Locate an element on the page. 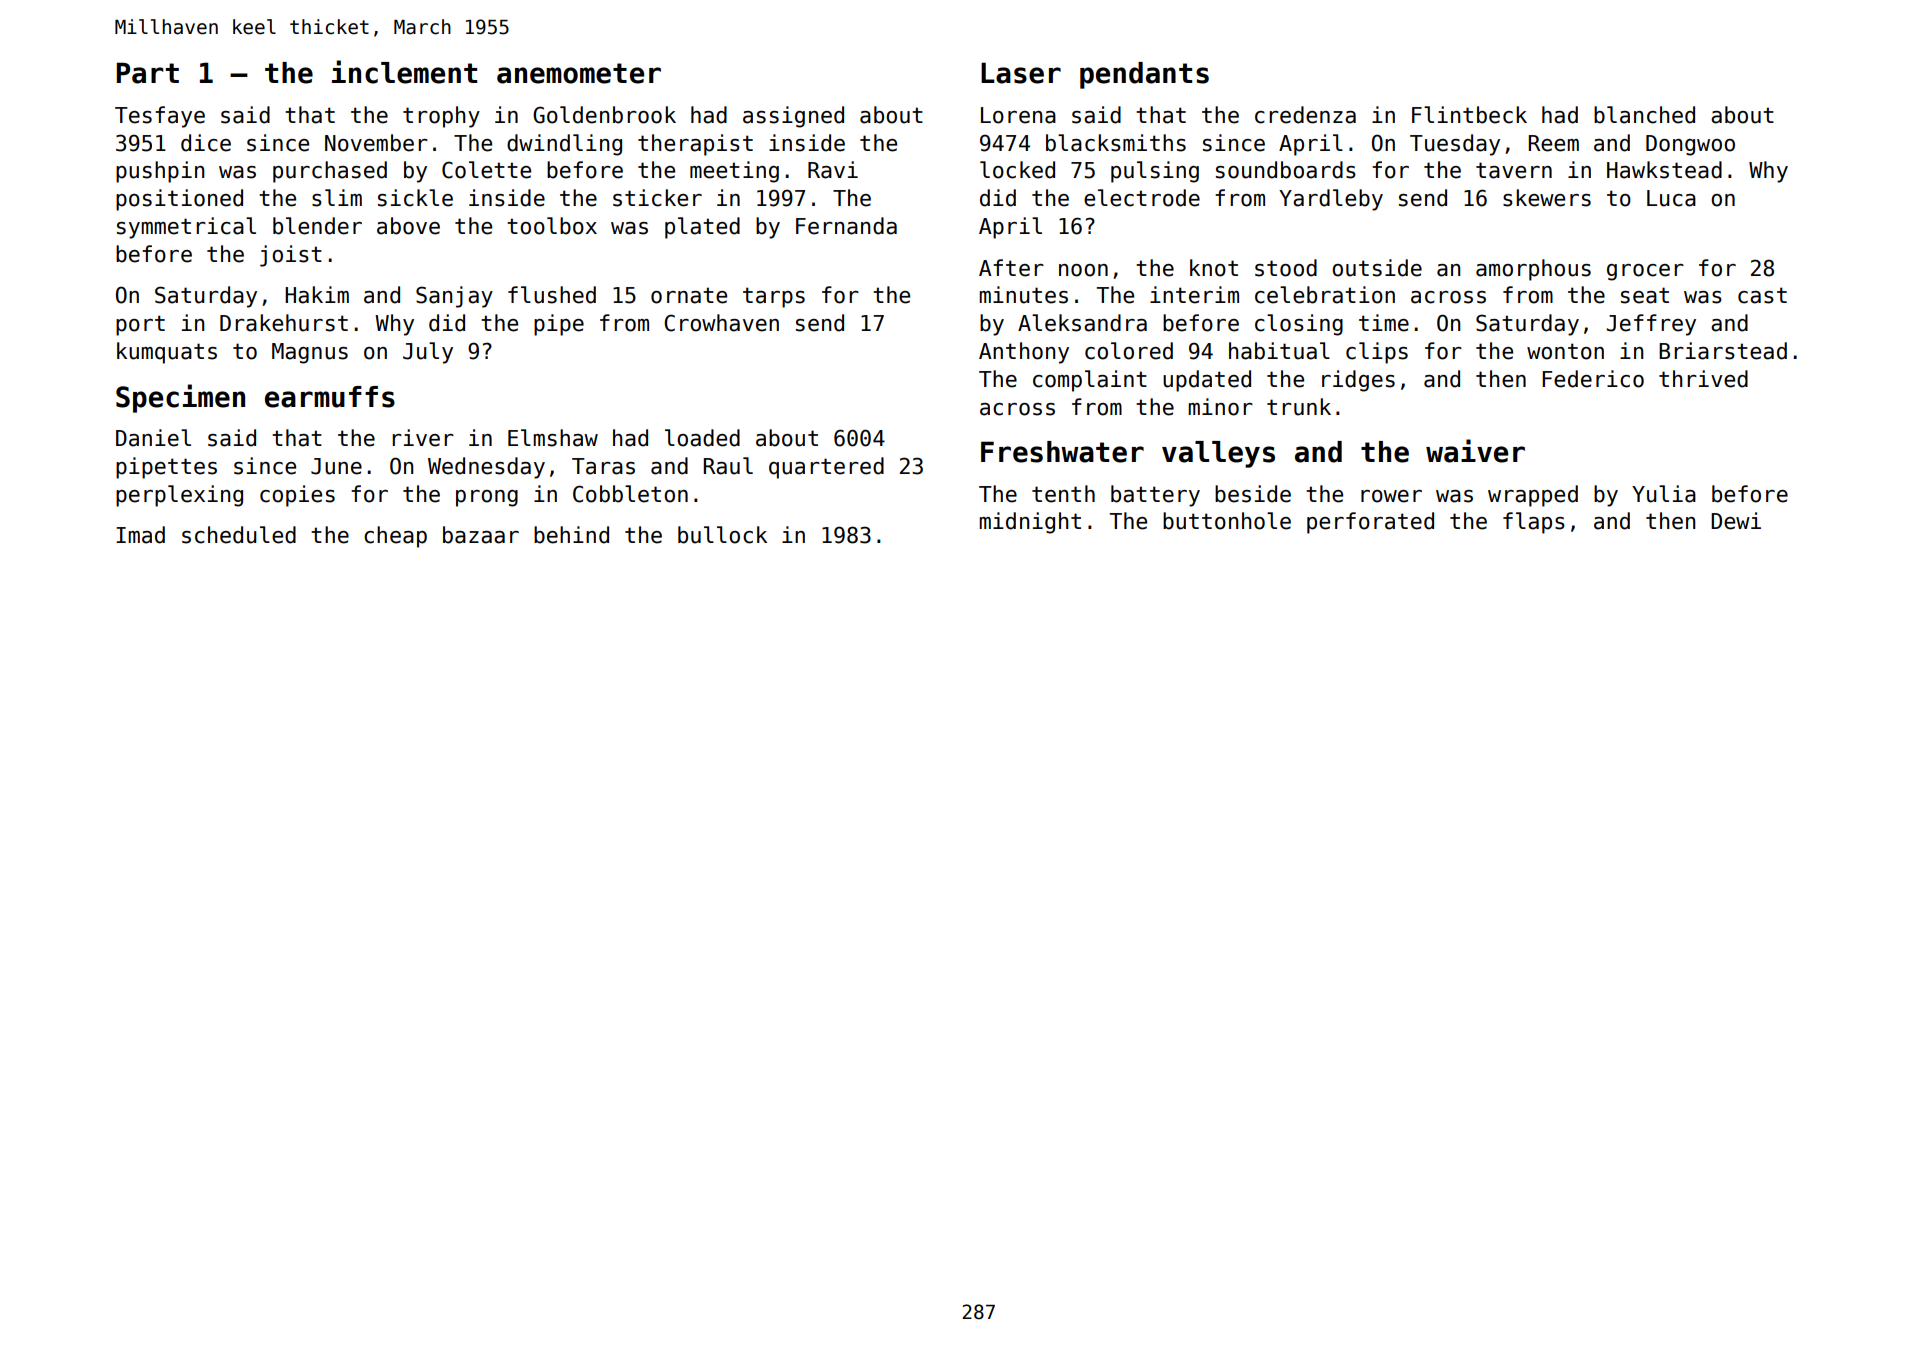 Image resolution: width=1923 pixels, height=1360 pixels. time is located at coordinates (1384, 323).
